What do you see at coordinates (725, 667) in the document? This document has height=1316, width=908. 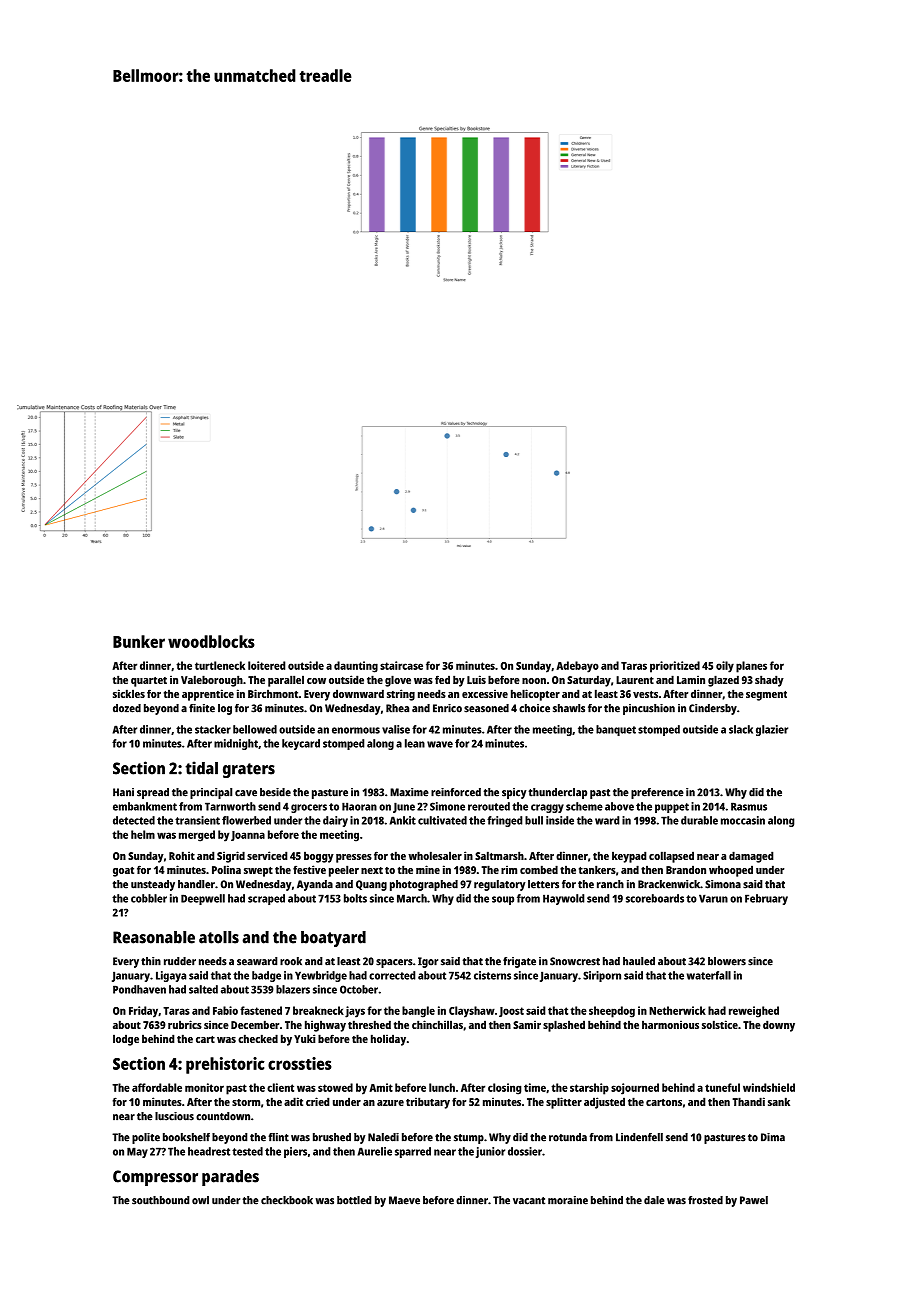 I see `oily` at bounding box center [725, 667].
